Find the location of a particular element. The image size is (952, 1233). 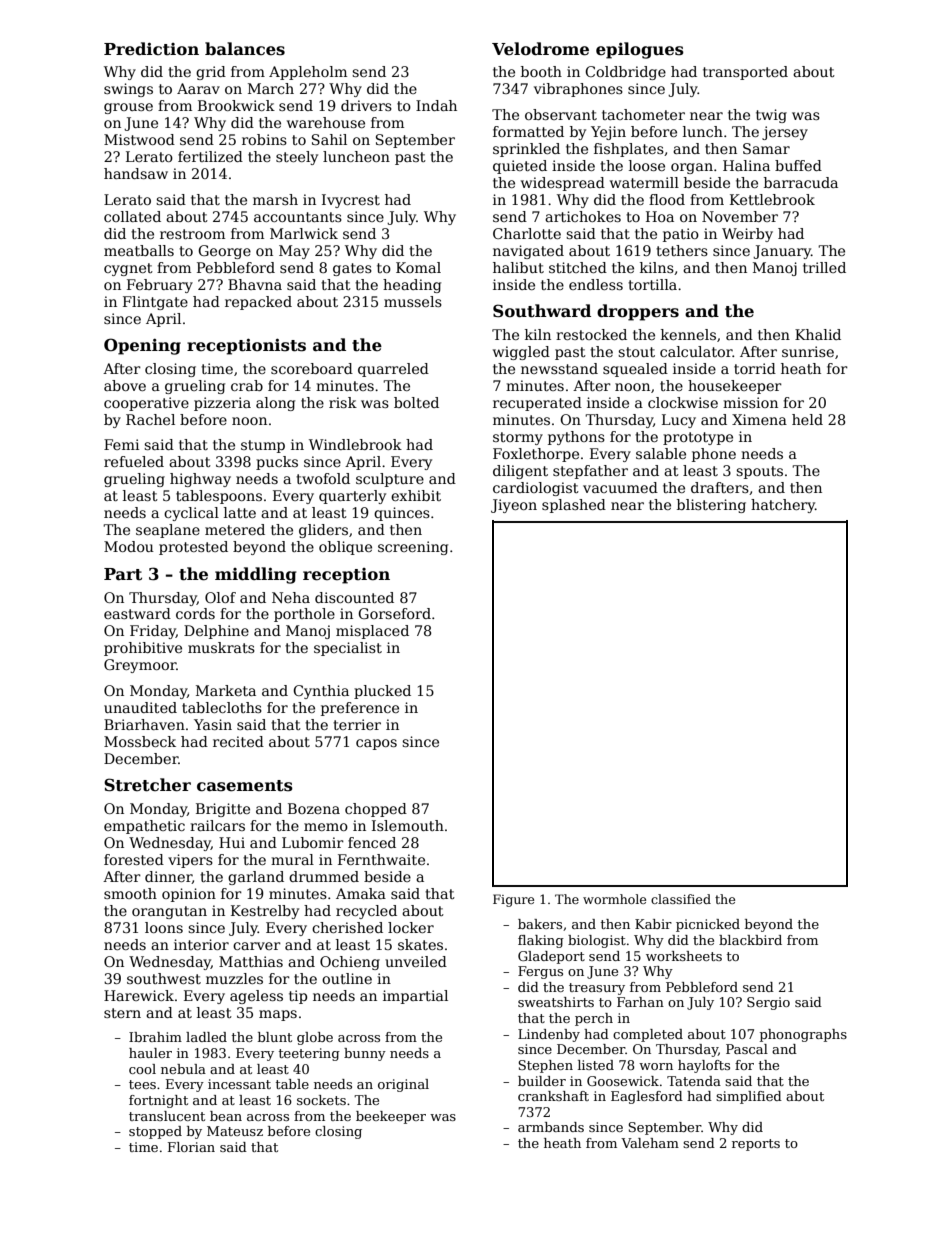

Mistwood is located at coordinates (139, 139).
